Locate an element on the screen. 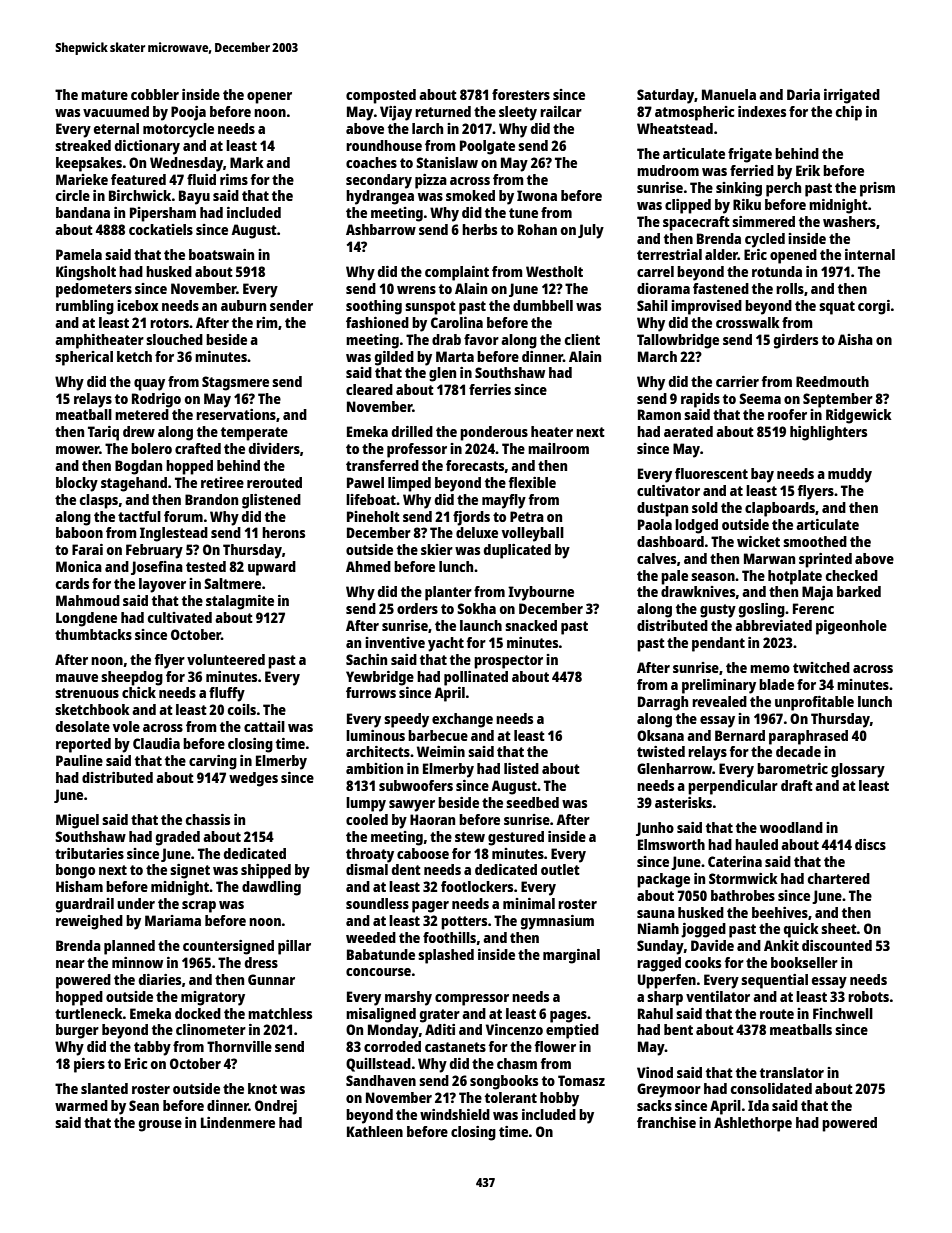 The width and height of the screenshot is (952, 1233). warmed is located at coordinates (81, 1105).
